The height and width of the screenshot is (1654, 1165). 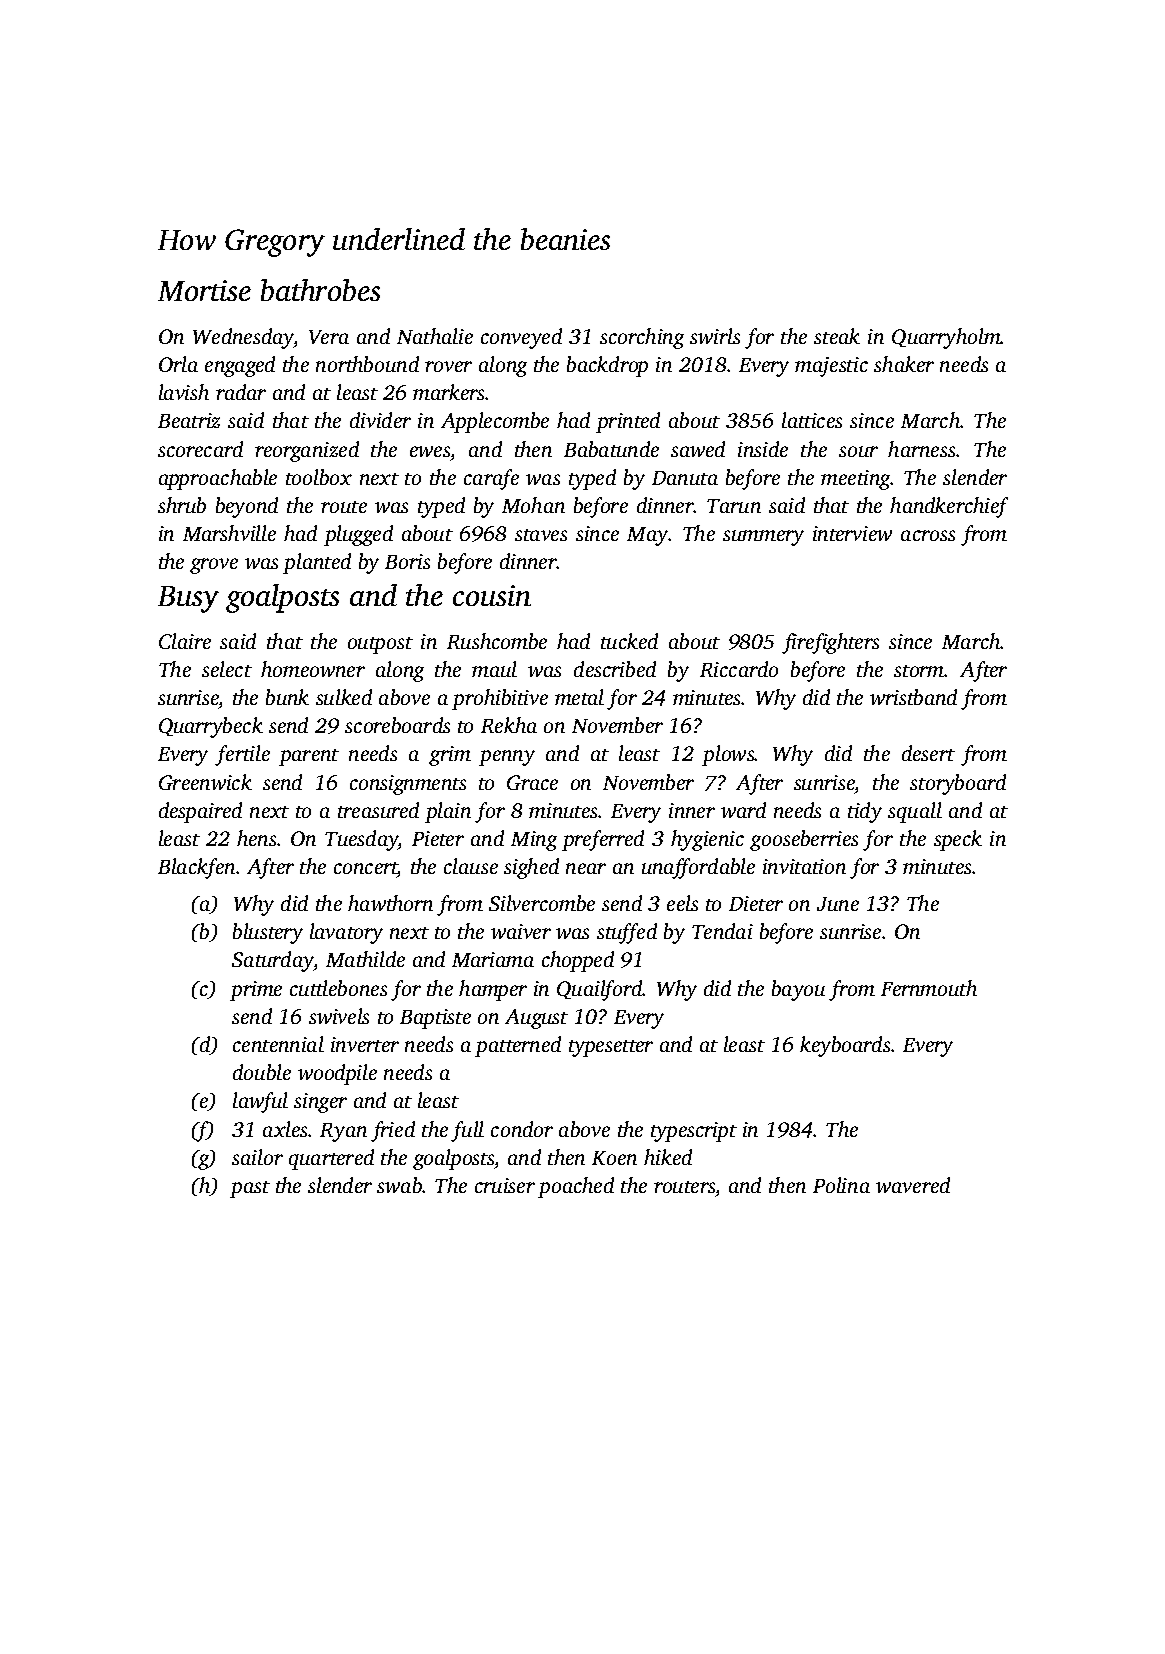 What do you see at coordinates (285, 1129) in the screenshot?
I see `axles` at bounding box center [285, 1129].
